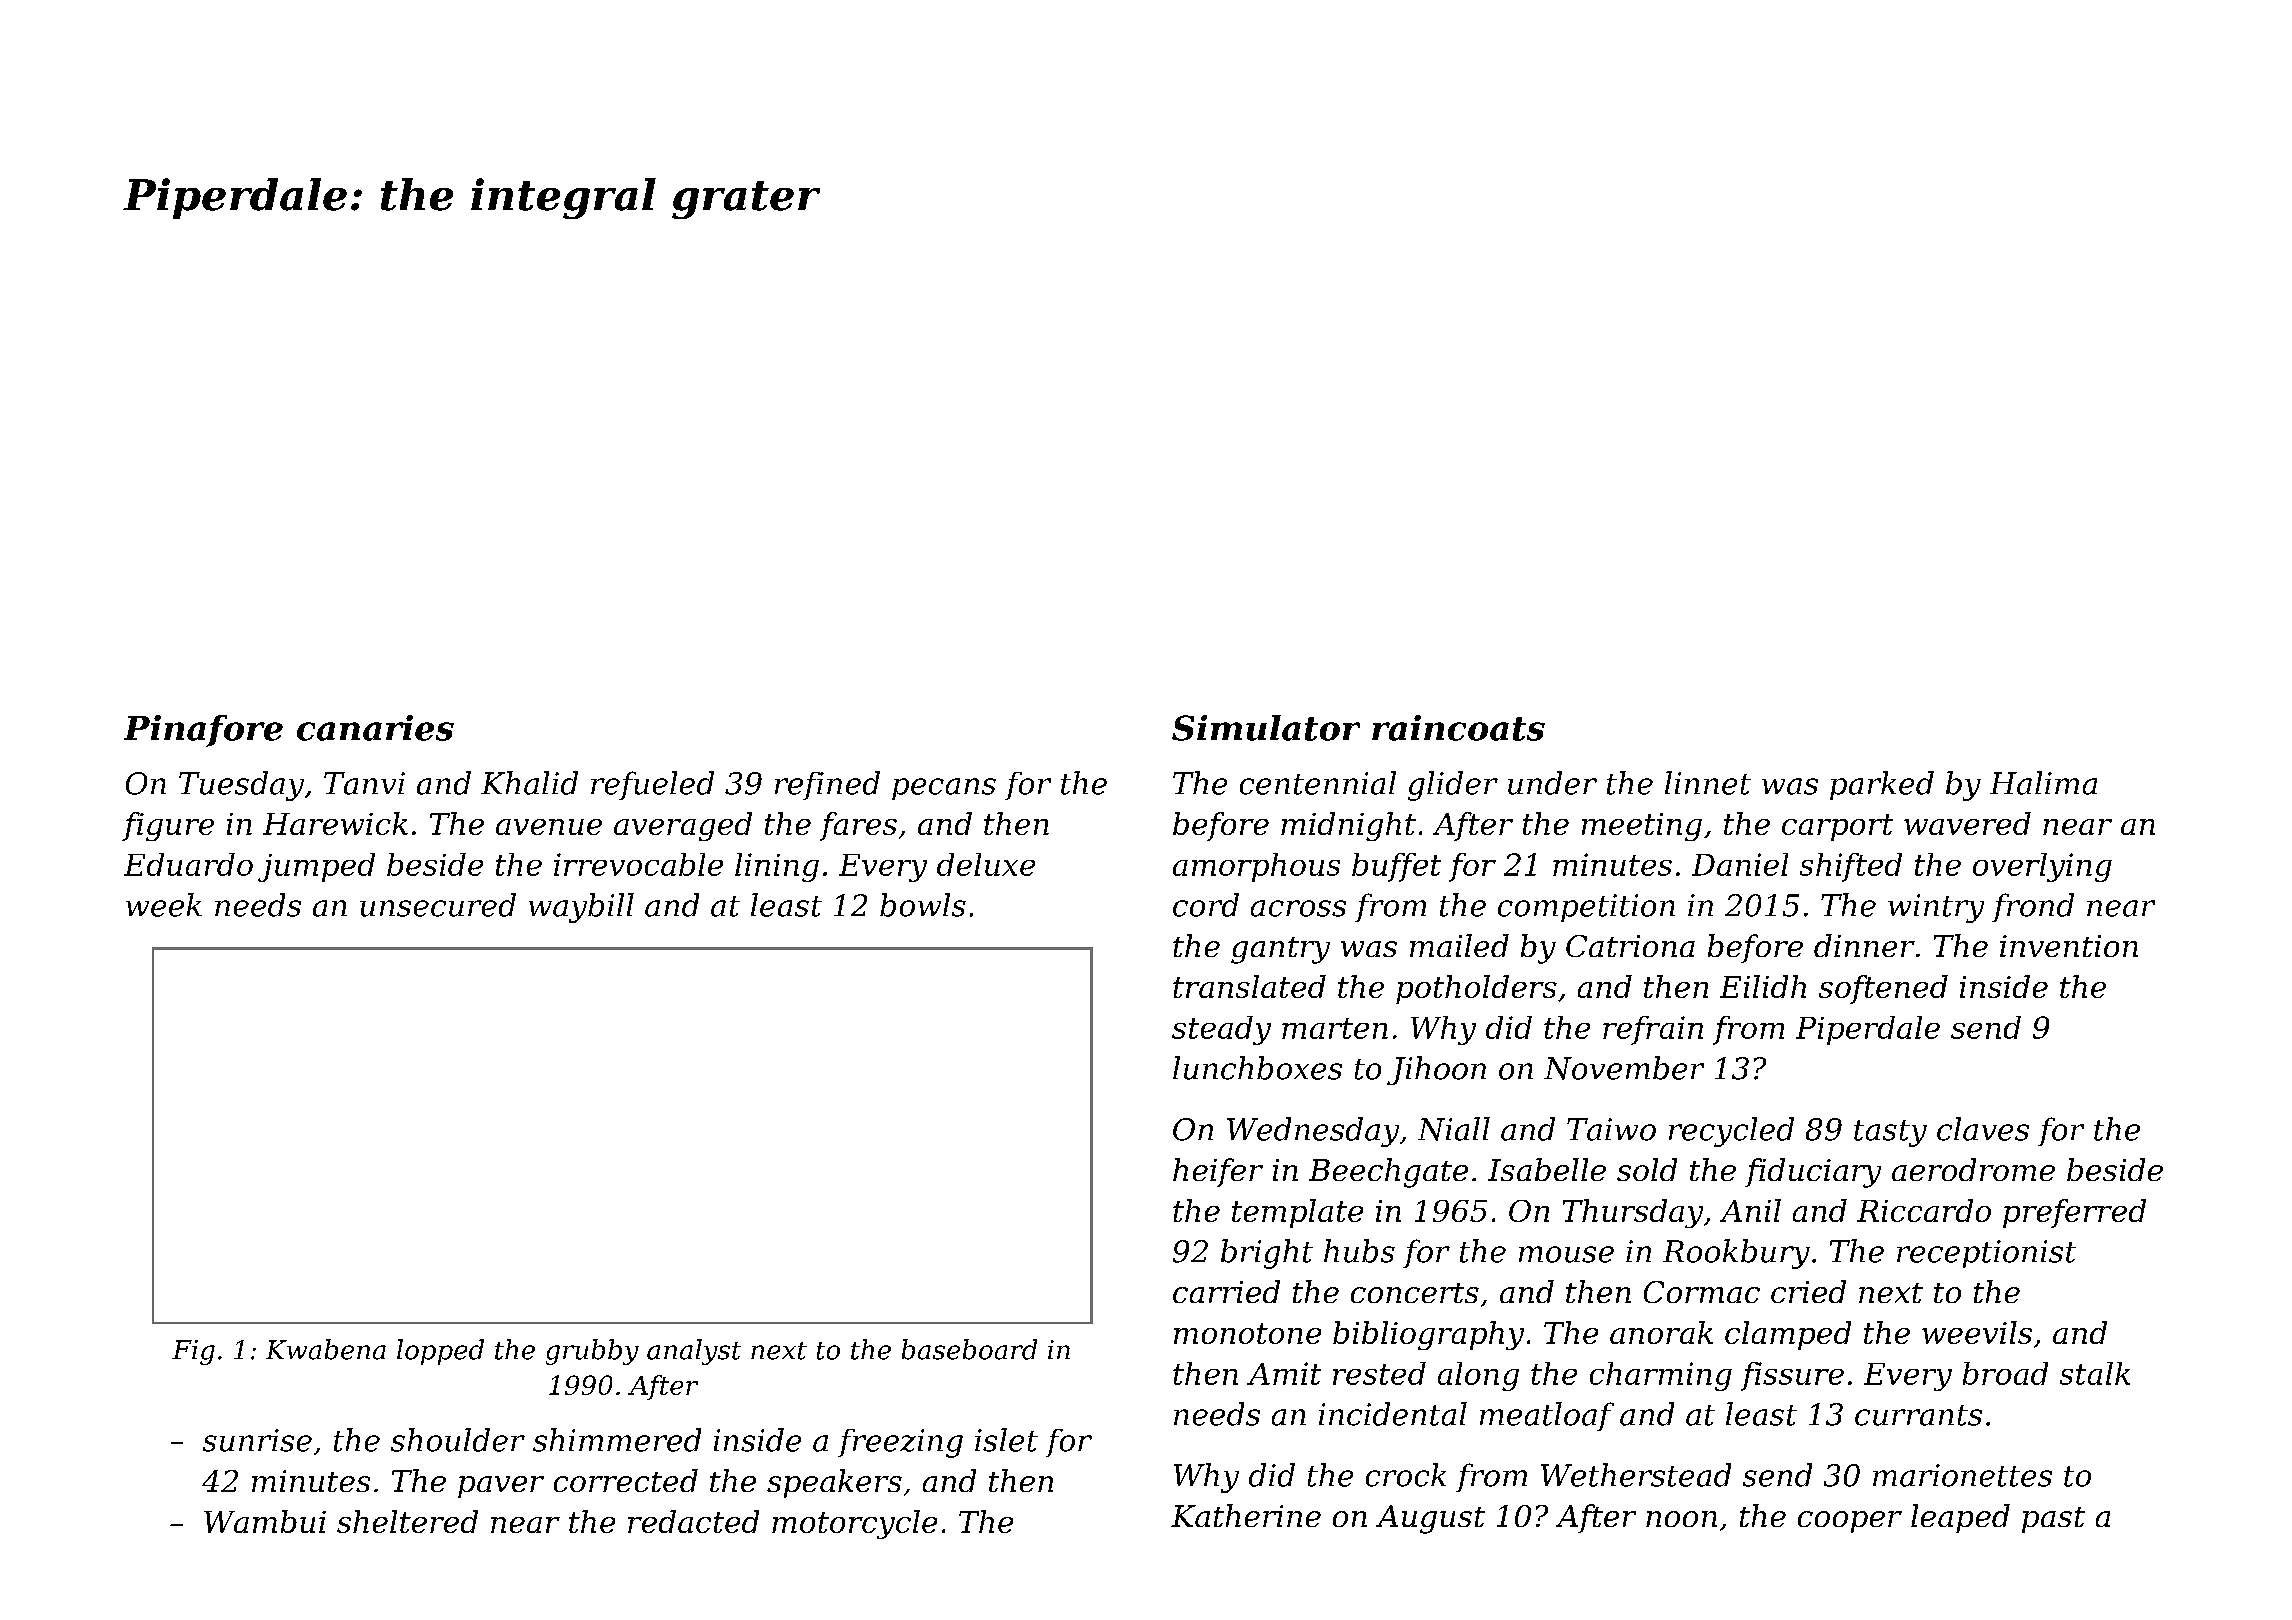 This document has width=2292, height=1620. What do you see at coordinates (1257, 1068) in the document?
I see `lunchboxes` at bounding box center [1257, 1068].
